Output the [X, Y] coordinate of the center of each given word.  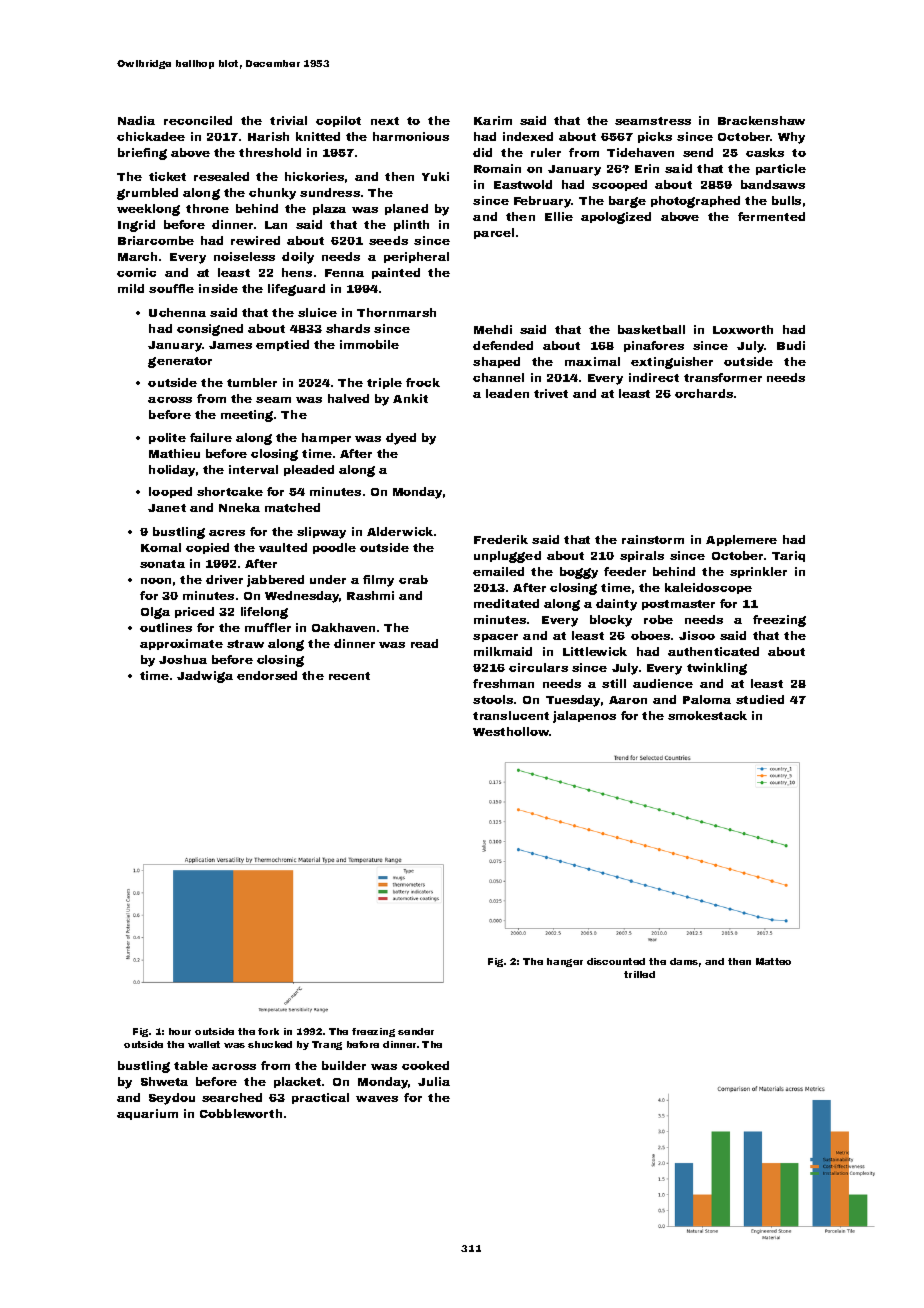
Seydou [172, 1099]
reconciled [198, 120]
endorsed [267, 675]
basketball [651, 329]
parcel [494, 233]
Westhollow [511, 731]
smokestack [707, 715]
